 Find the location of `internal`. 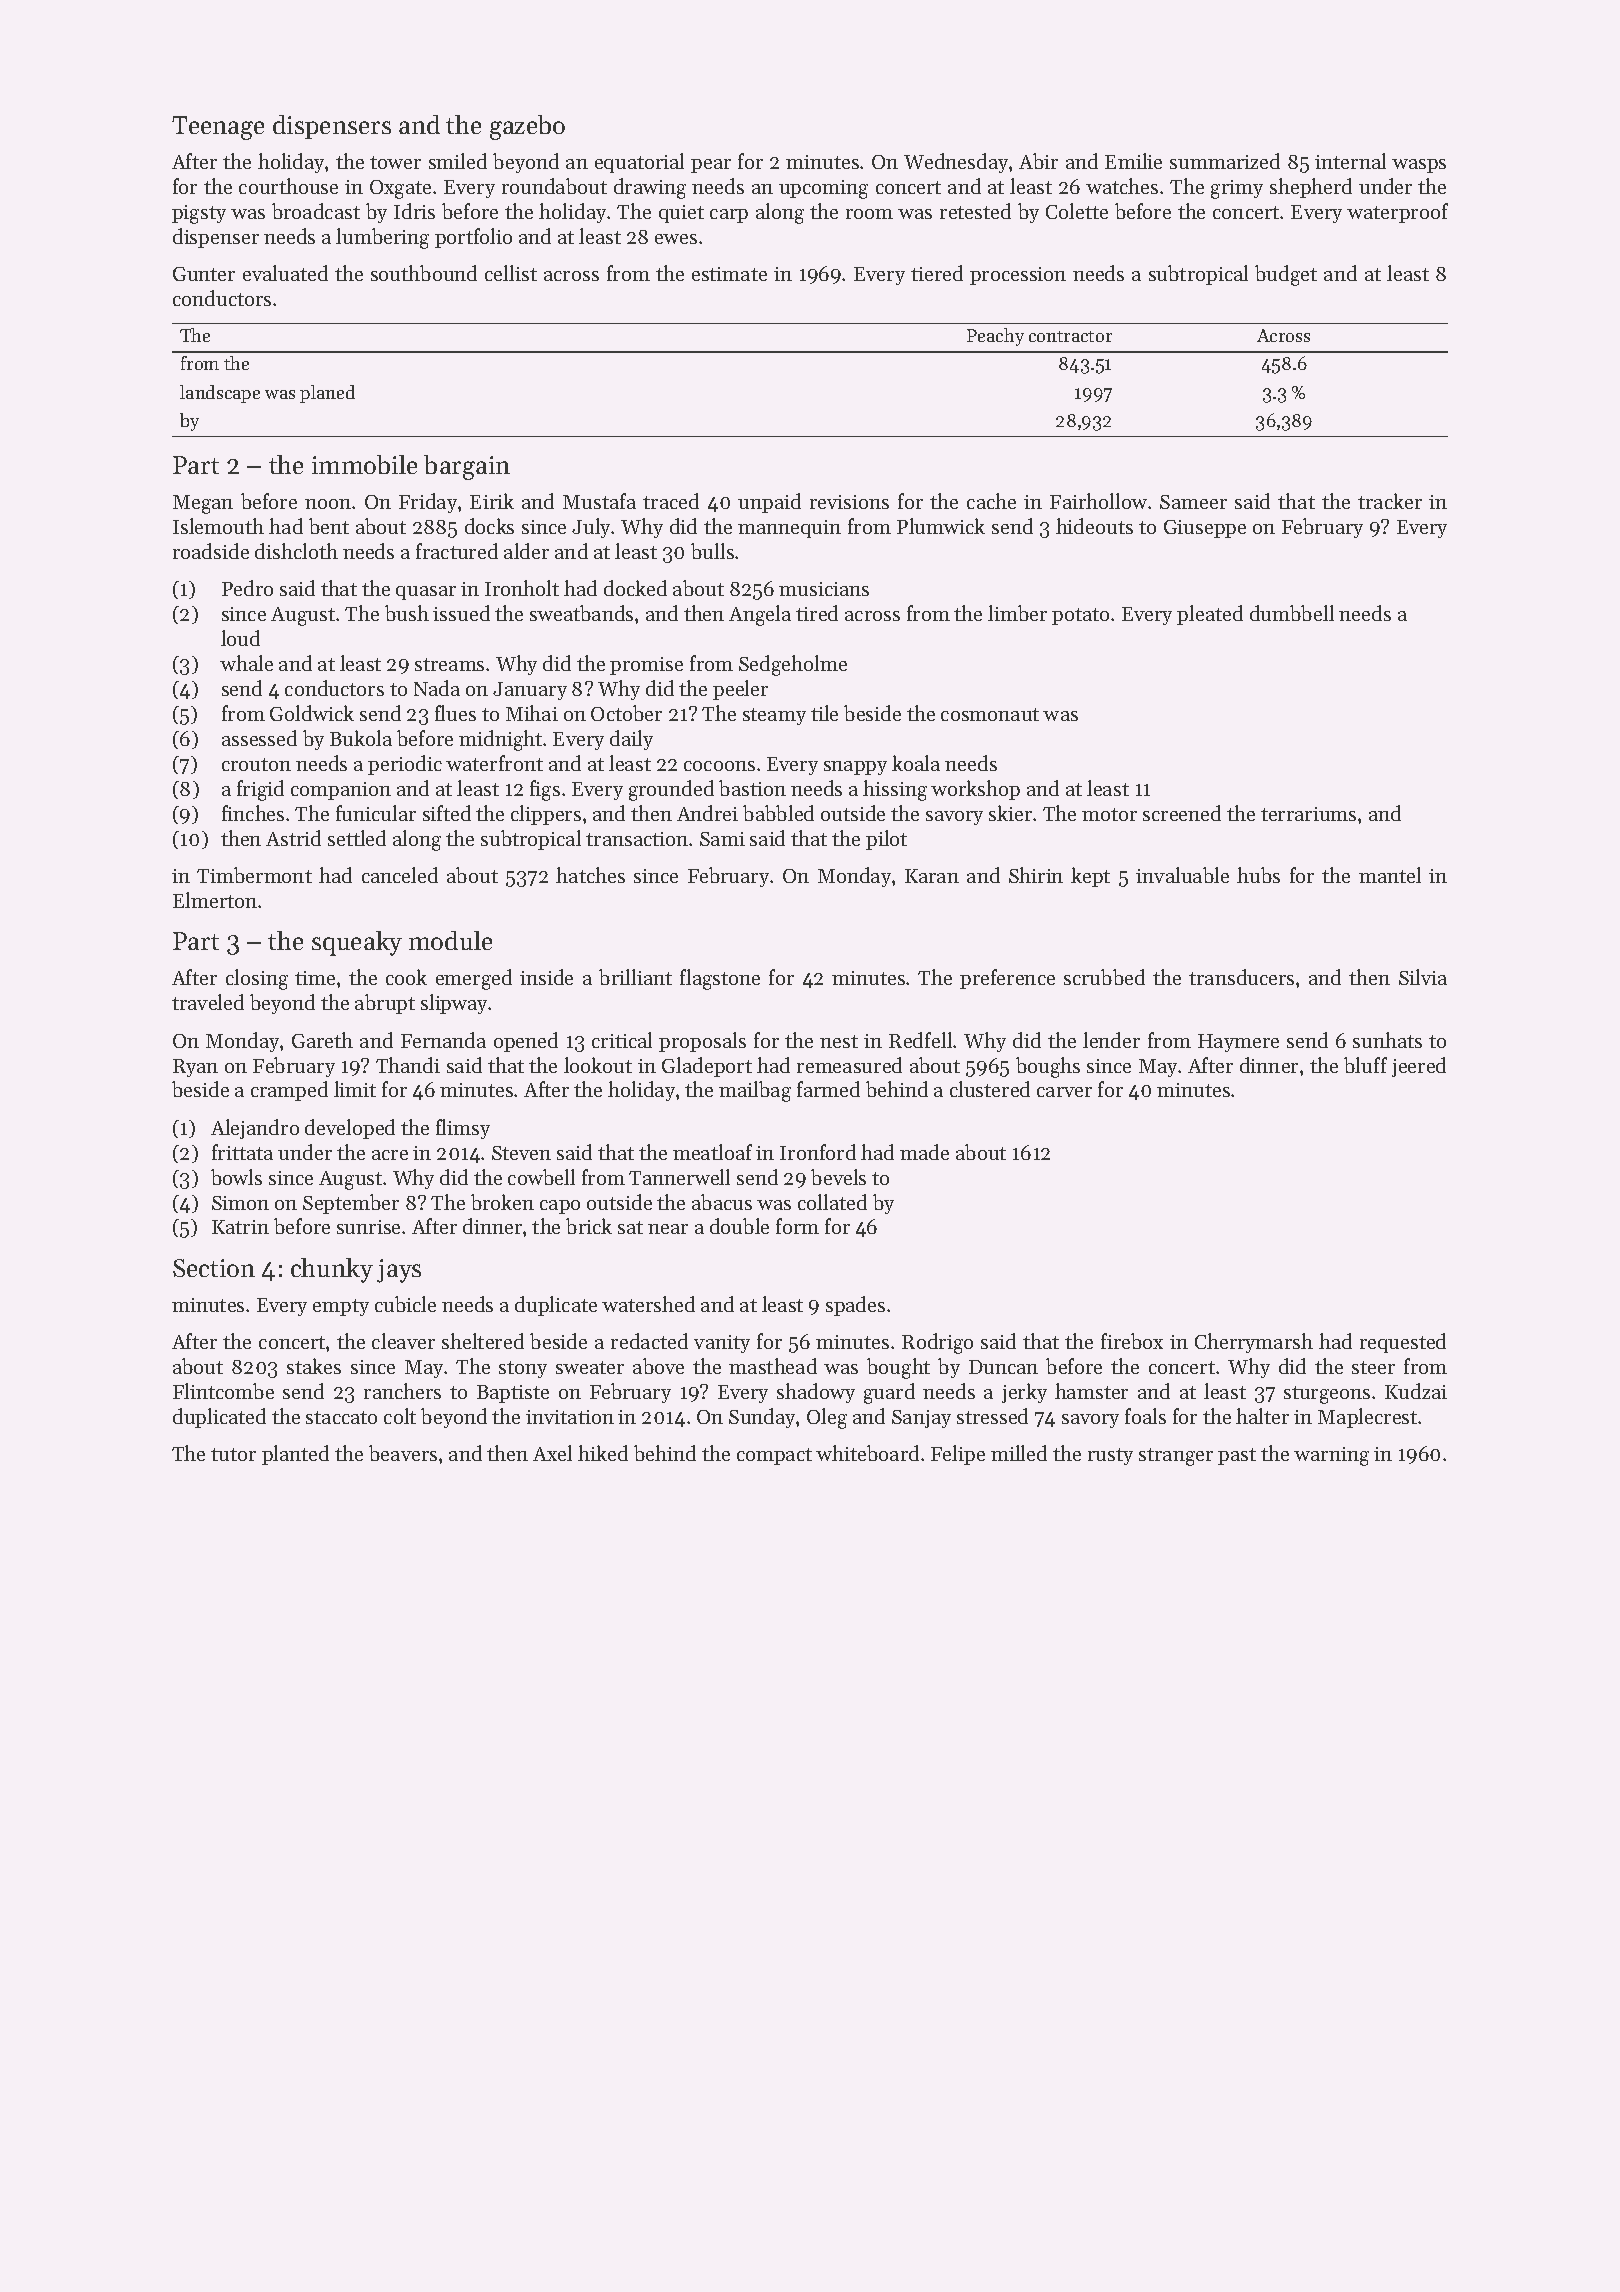

internal is located at coordinates (1350, 161).
